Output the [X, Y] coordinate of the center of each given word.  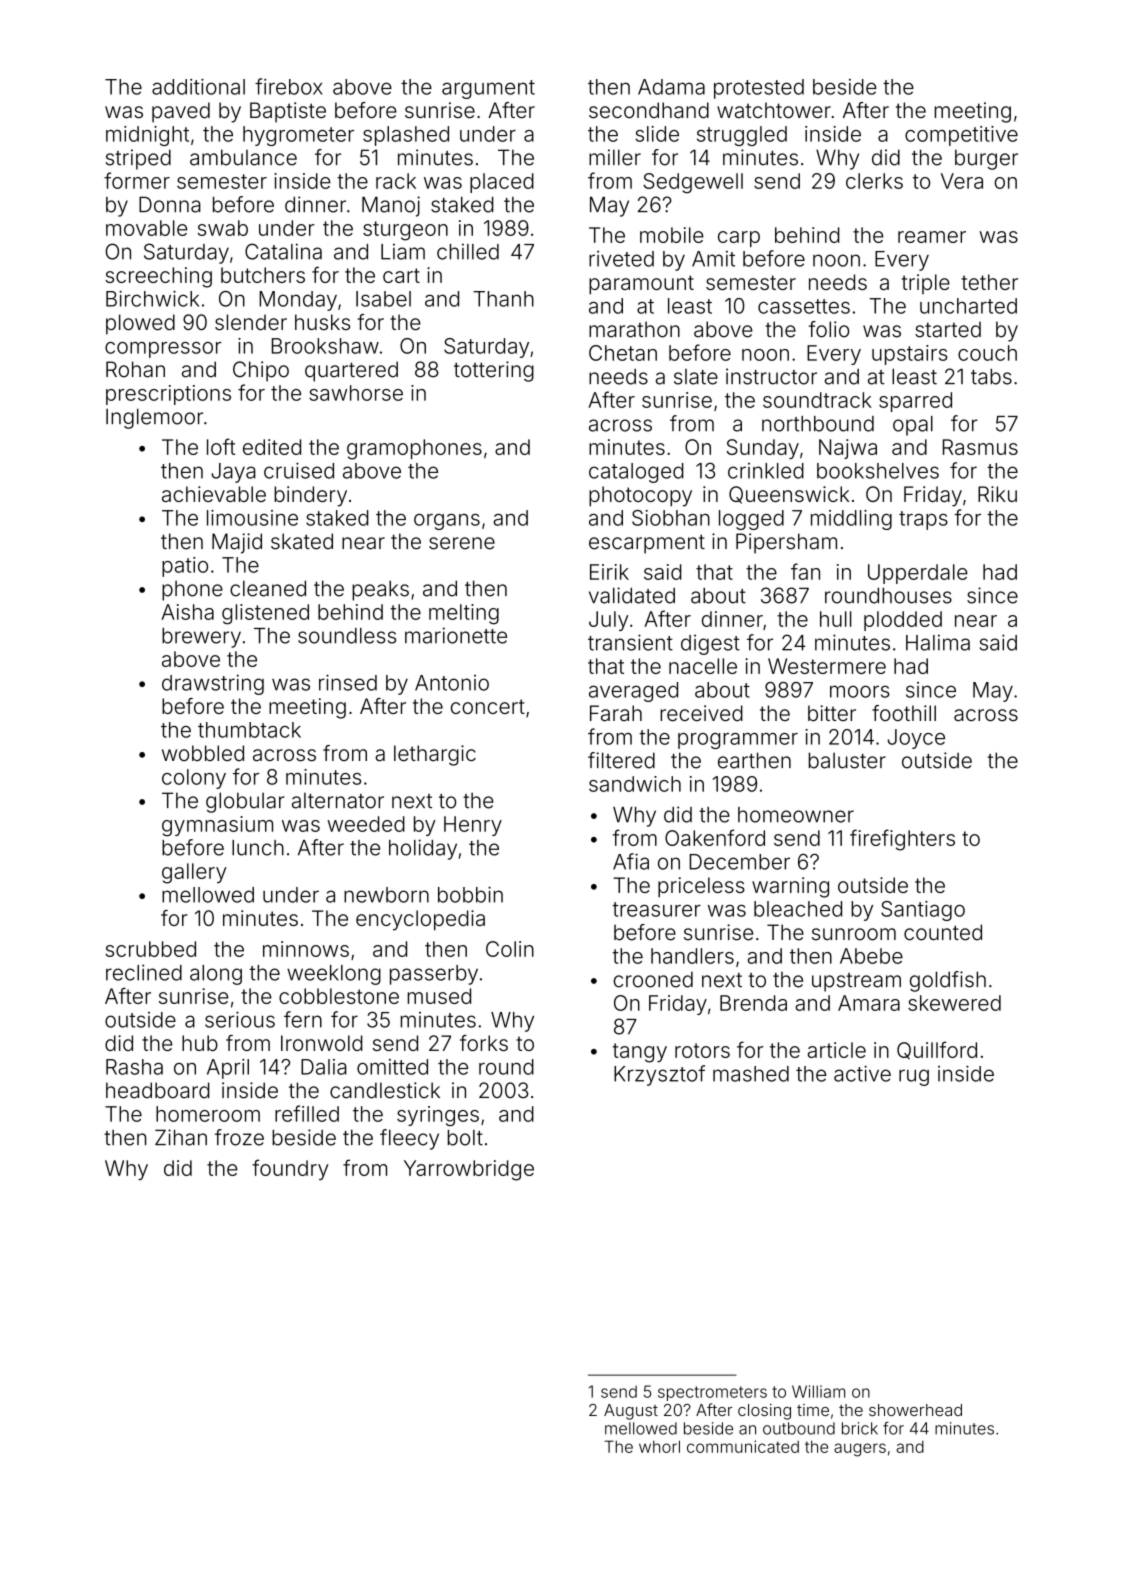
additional [198, 87]
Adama [671, 87]
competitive [961, 136]
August [631, 1412]
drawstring [213, 684]
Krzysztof [659, 1075]
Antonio [452, 683]
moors [860, 691]
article [837, 1050]
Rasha [134, 1067]
